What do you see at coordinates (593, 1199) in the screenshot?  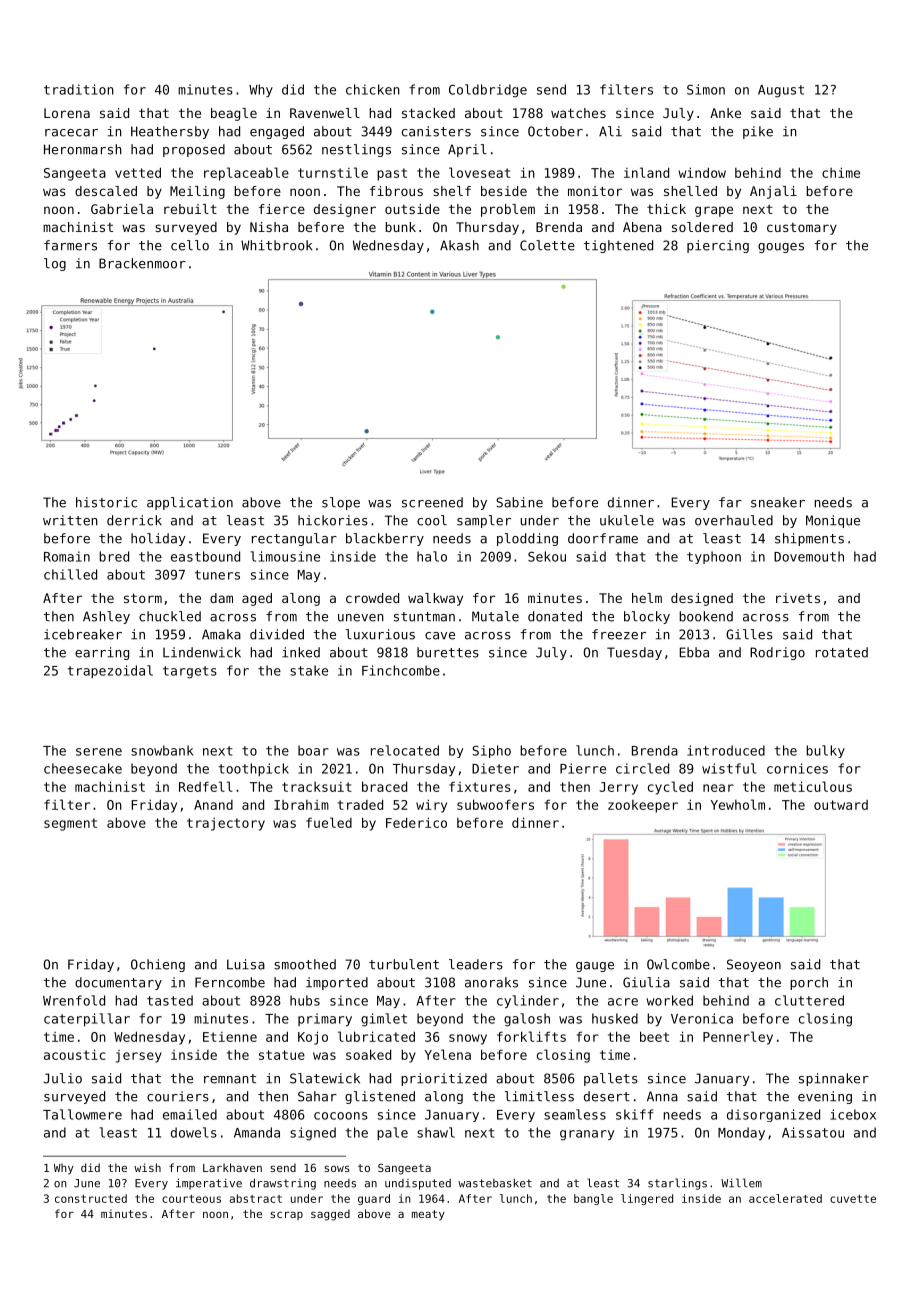 I see `bangle` at bounding box center [593, 1199].
